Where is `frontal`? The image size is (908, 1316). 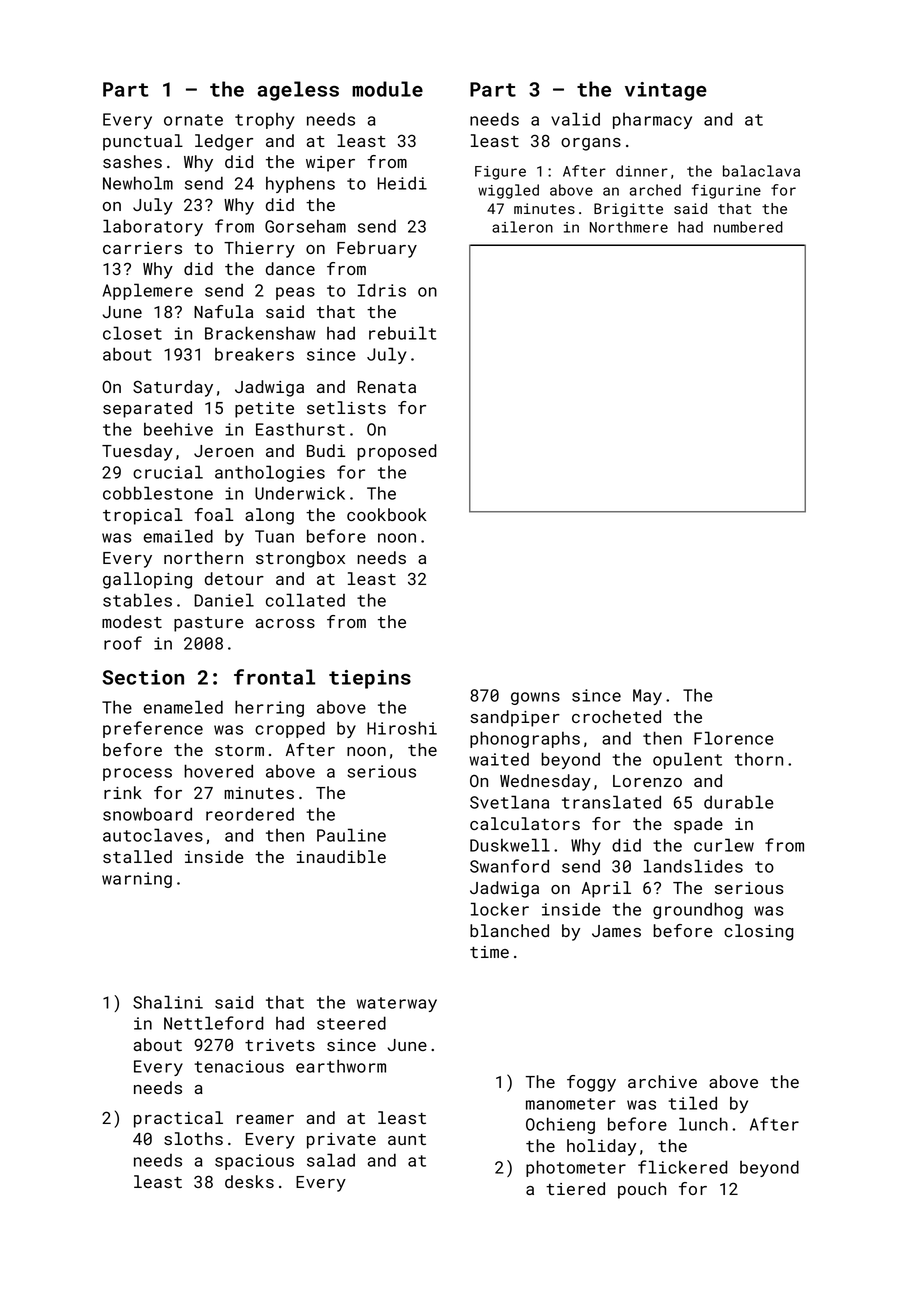 frontal is located at coordinates (274, 677).
